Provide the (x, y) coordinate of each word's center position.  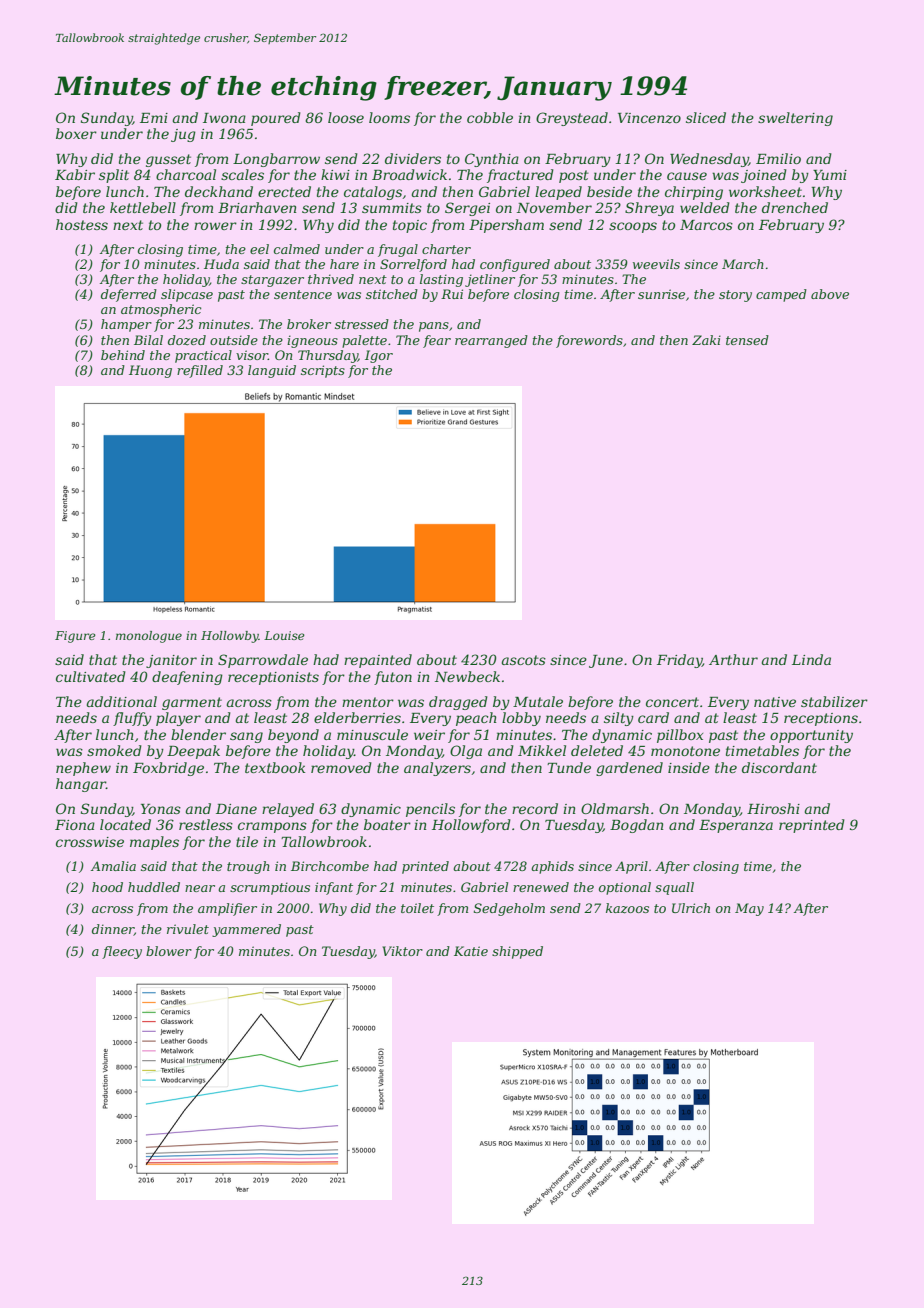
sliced (706, 117)
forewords (589, 341)
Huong (150, 371)
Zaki (706, 340)
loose (346, 117)
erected (284, 191)
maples (154, 843)
